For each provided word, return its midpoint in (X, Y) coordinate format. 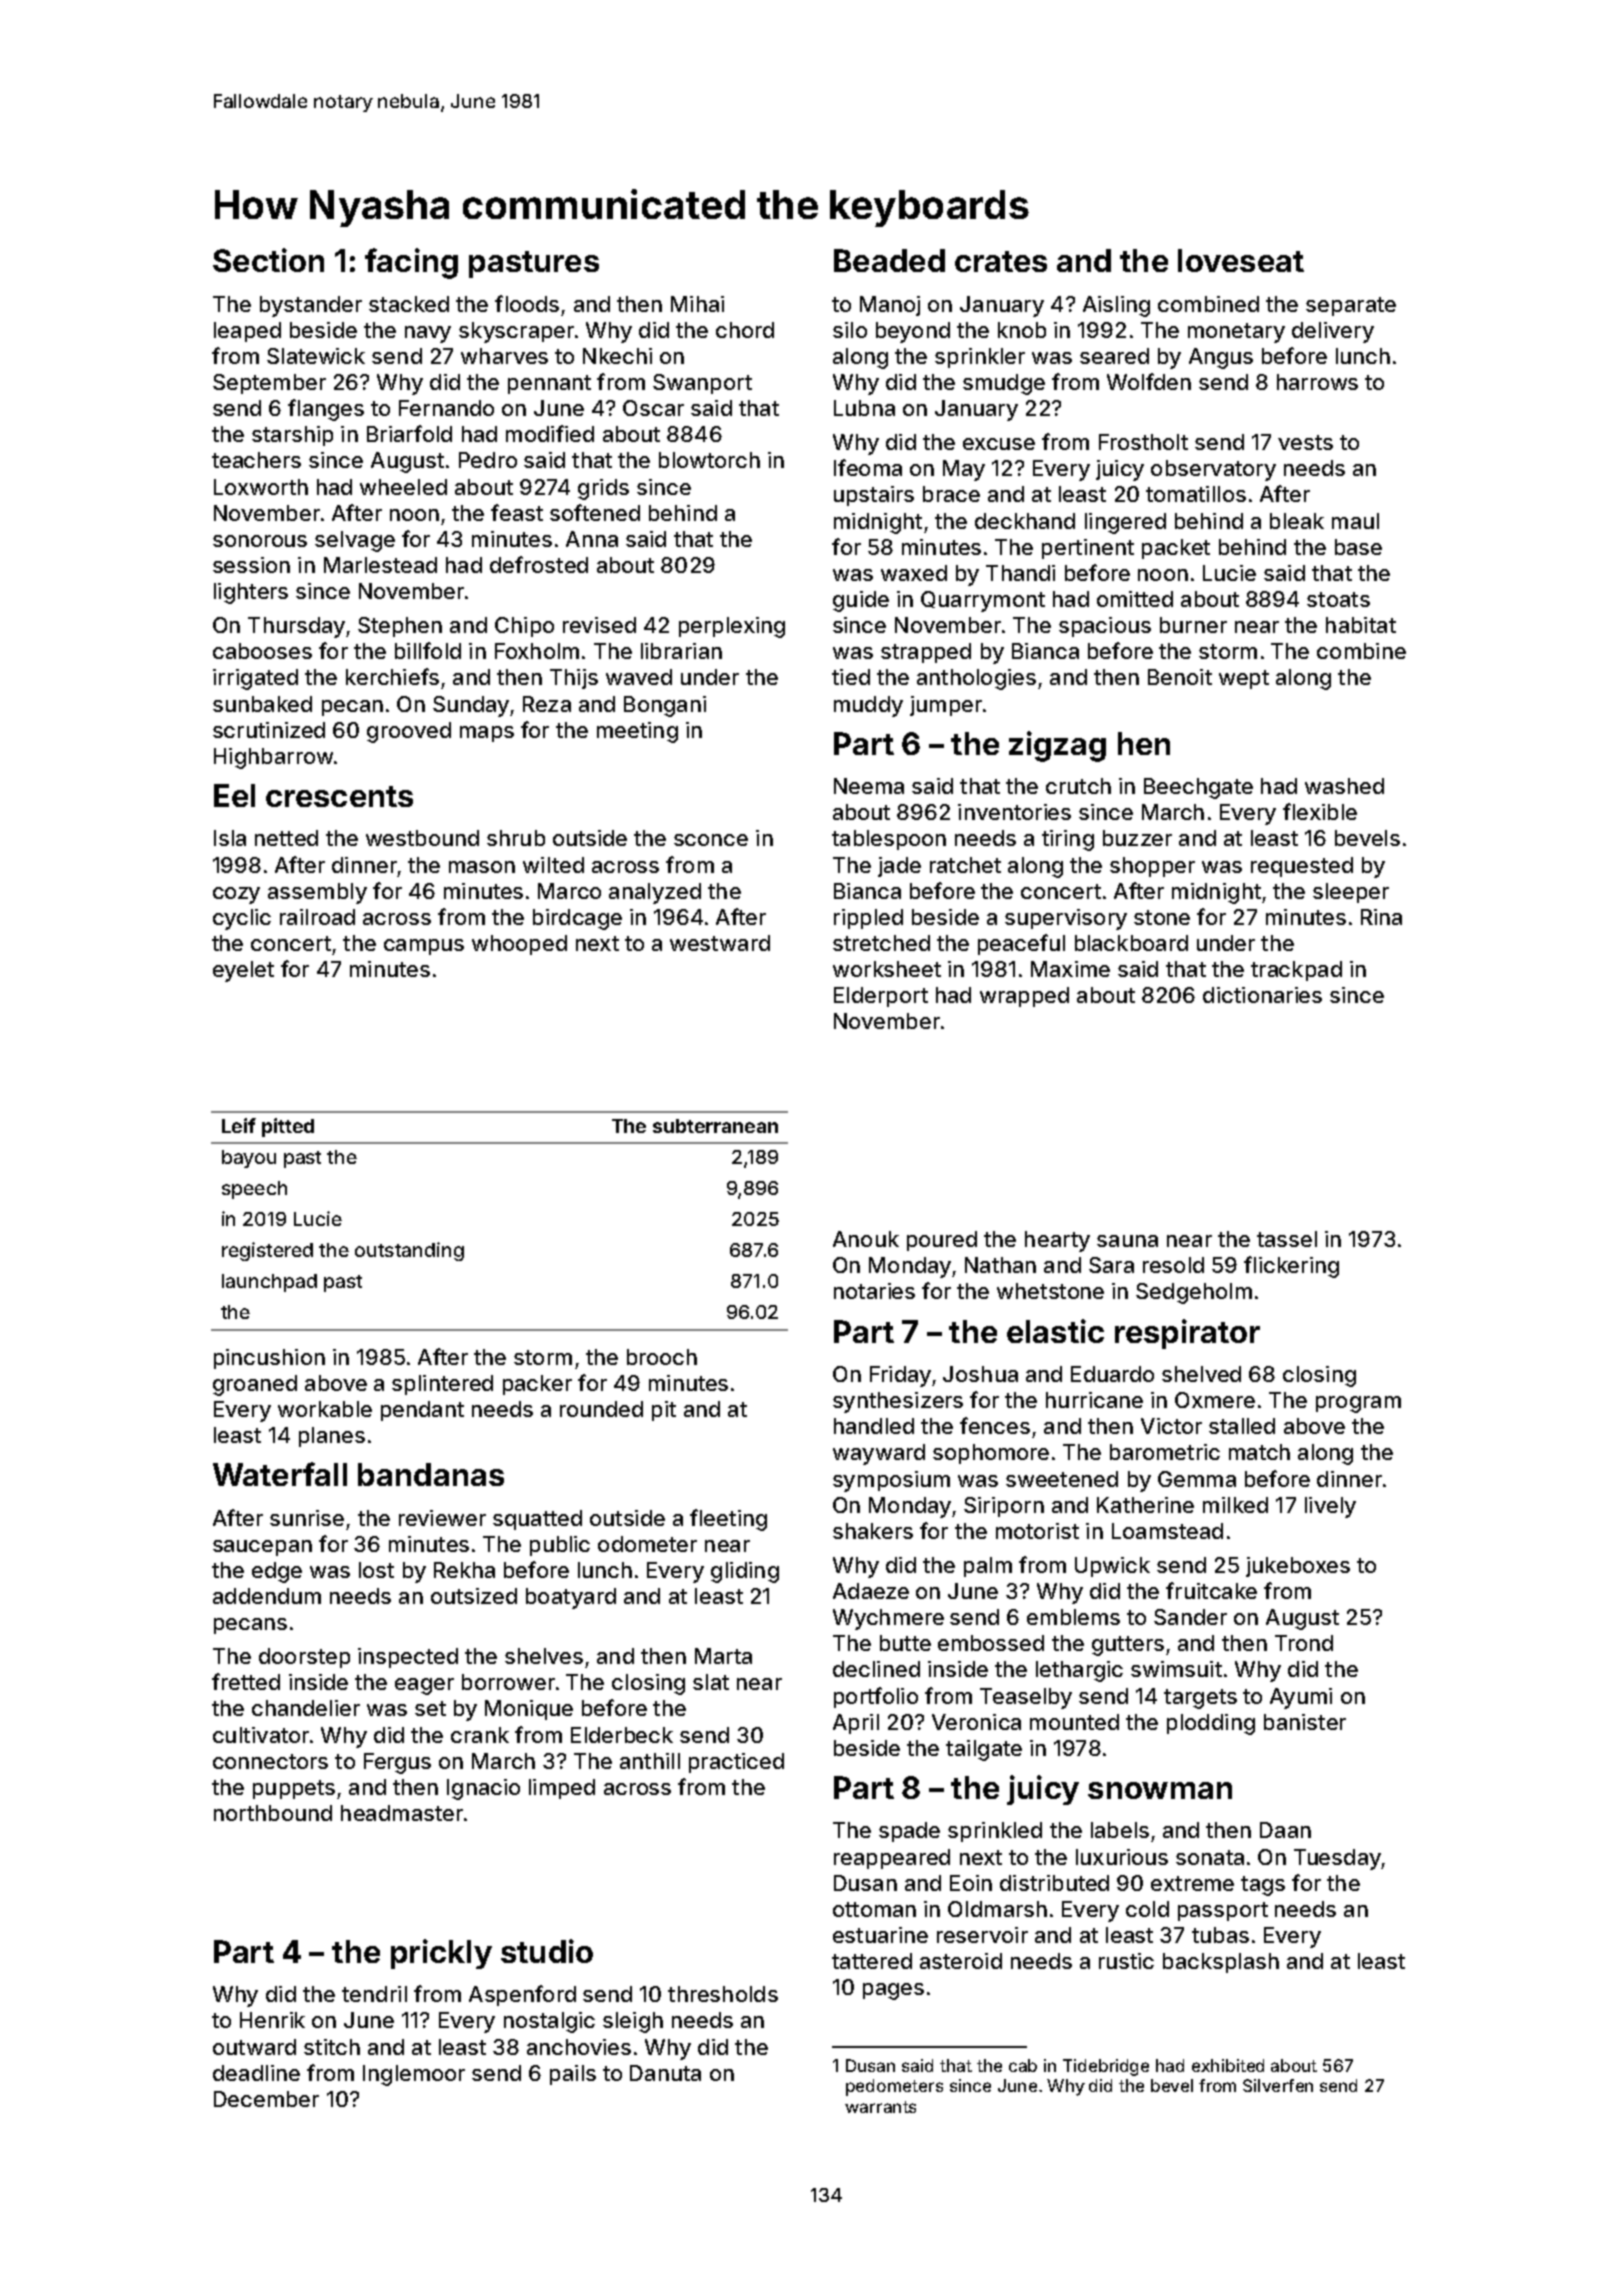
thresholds (723, 1994)
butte (905, 1643)
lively (1330, 1507)
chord (745, 330)
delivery (1333, 332)
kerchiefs (392, 676)
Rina (1381, 917)
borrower (508, 1682)
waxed (914, 573)
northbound (273, 1813)
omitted (1135, 599)
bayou (249, 1159)
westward (720, 943)
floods (527, 303)
